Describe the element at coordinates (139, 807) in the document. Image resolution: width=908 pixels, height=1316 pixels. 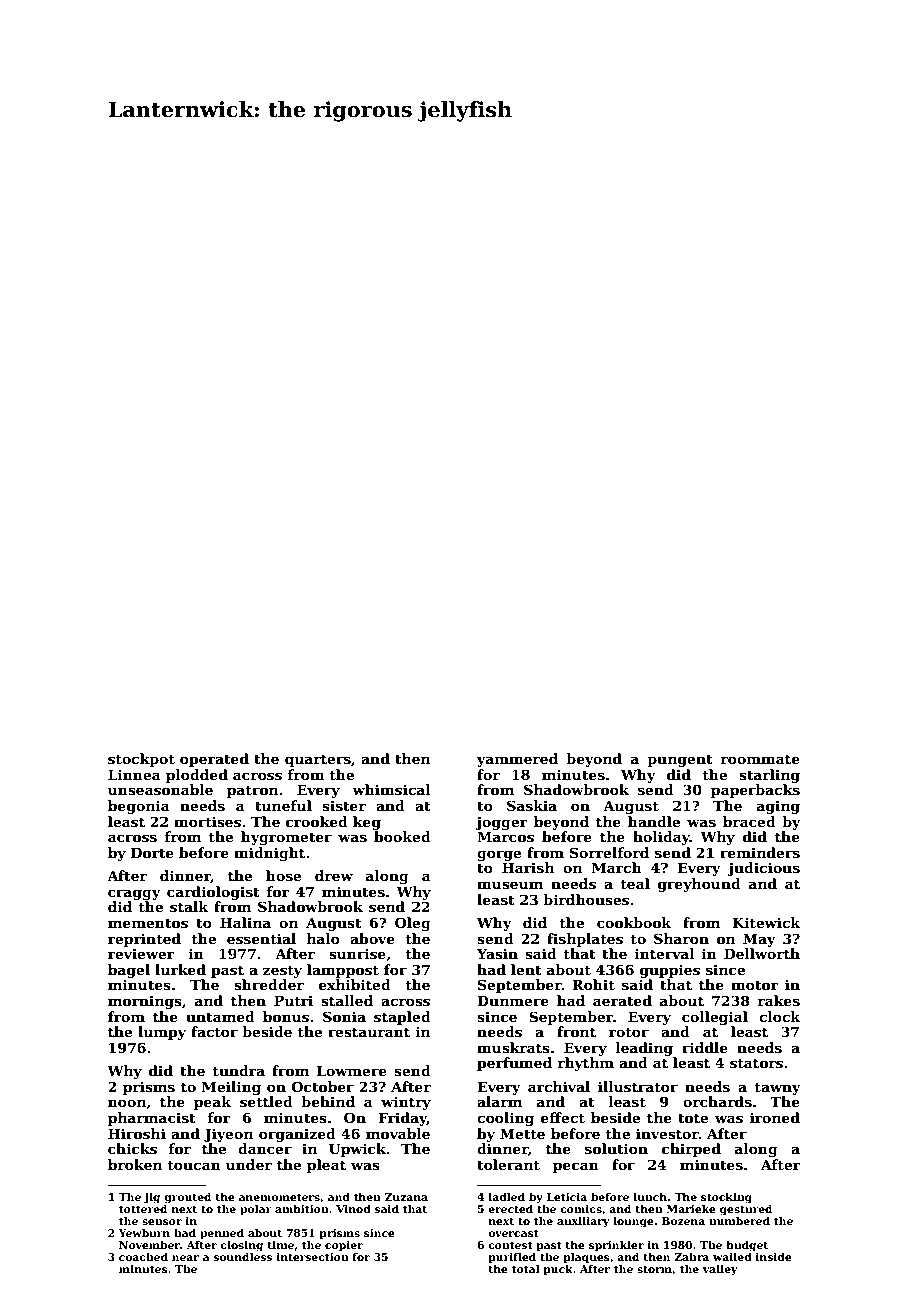
I see `begonia` at that location.
